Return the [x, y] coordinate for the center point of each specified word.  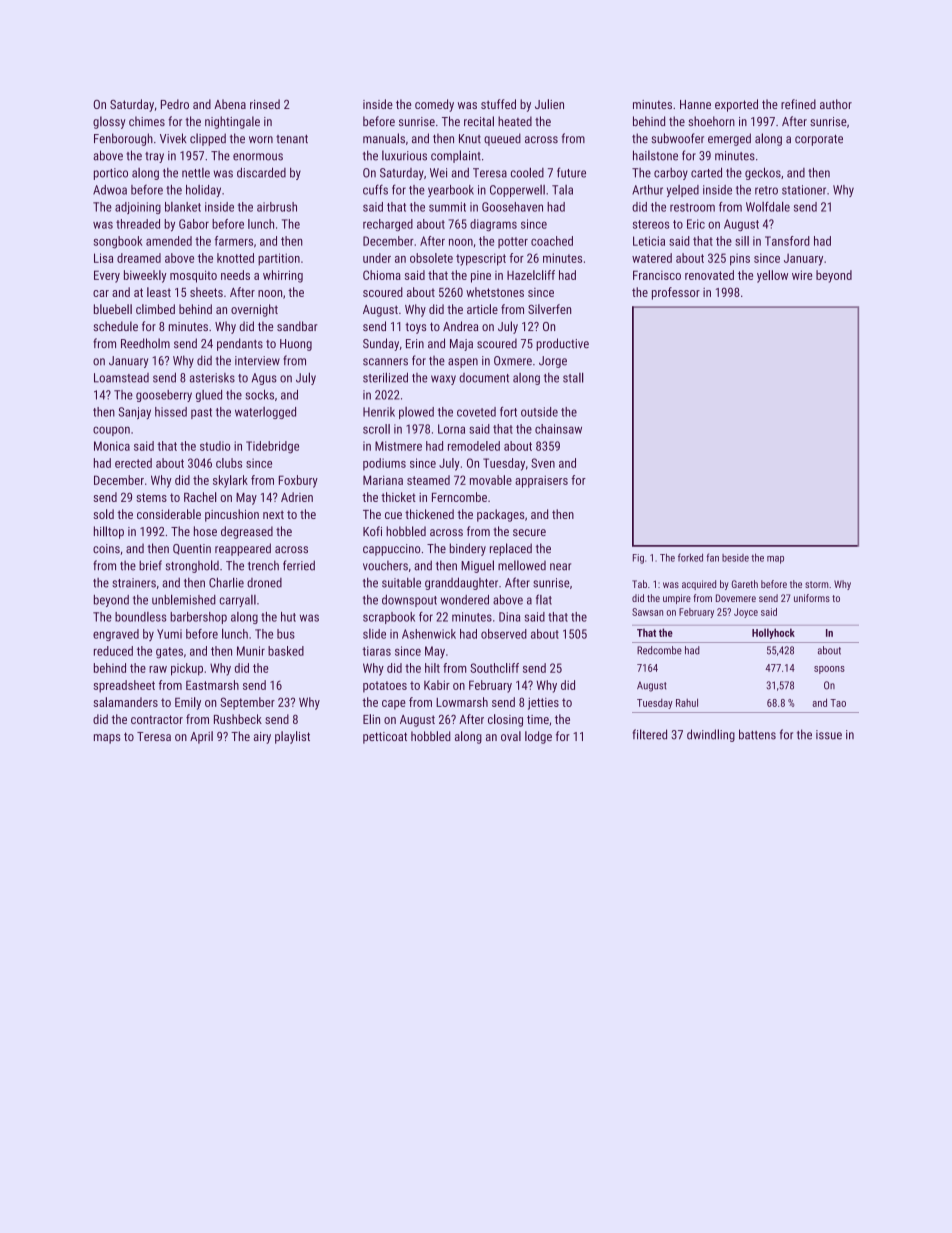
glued [209, 396]
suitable [401, 582]
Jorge [553, 362]
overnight [254, 310]
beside [735, 558]
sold [103, 514]
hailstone [655, 155]
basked [286, 651]
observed [504, 634]
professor [676, 293]
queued [502, 139]
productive [562, 344]
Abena [230, 104]
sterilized [385, 377]
